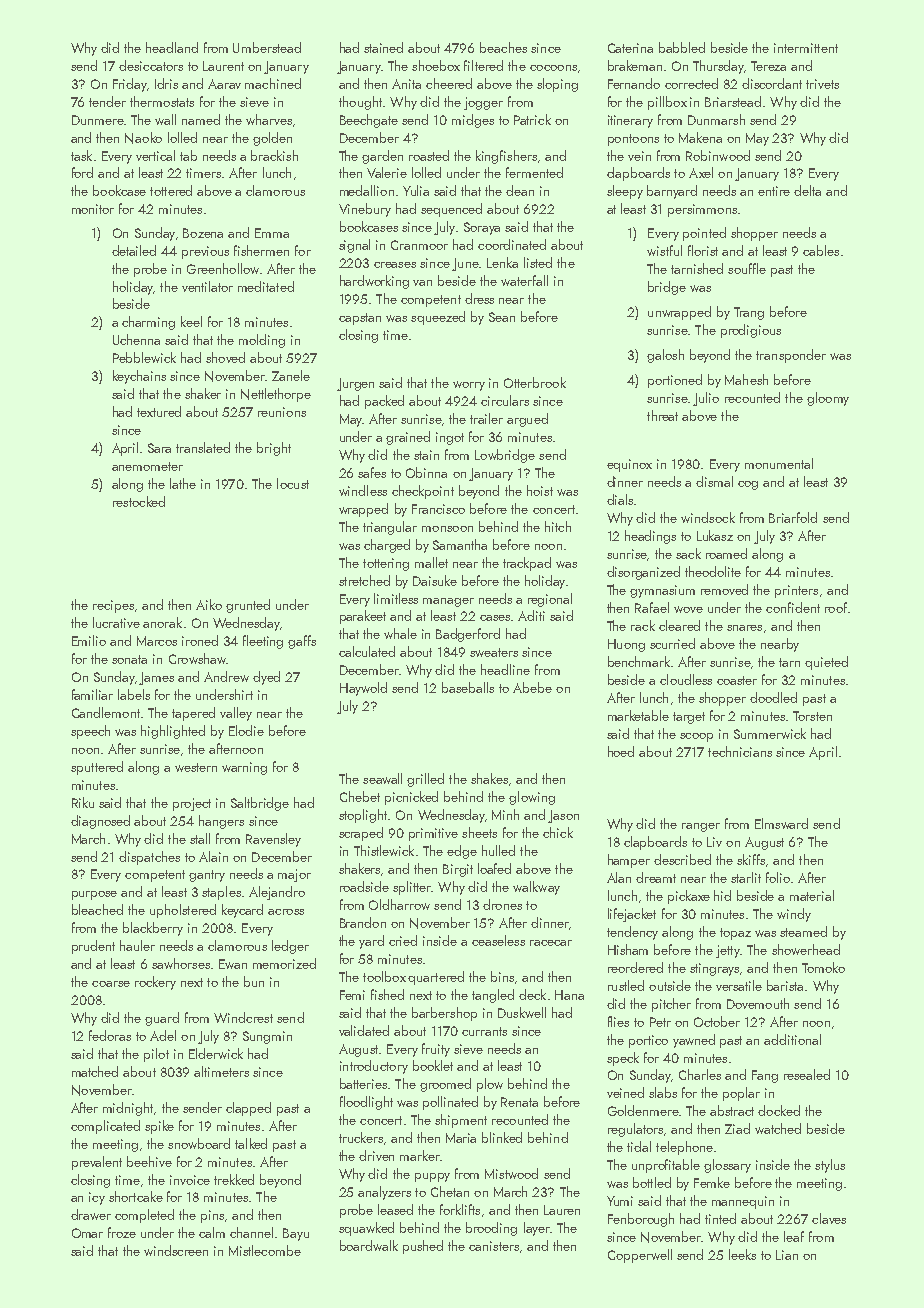  Describe the element at coordinates (261, 250) in the page. I see `fishermen` at that location.
